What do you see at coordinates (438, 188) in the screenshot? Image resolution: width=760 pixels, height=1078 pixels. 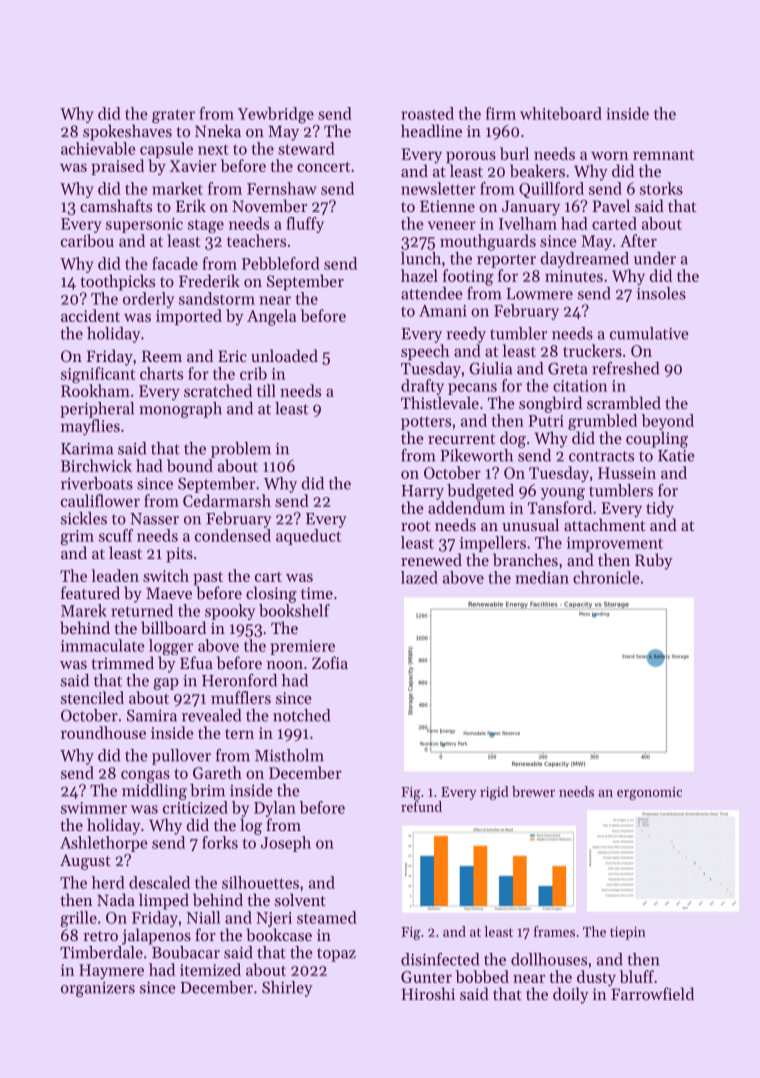 I see `newsletter` at bounding box center [438, 188].
